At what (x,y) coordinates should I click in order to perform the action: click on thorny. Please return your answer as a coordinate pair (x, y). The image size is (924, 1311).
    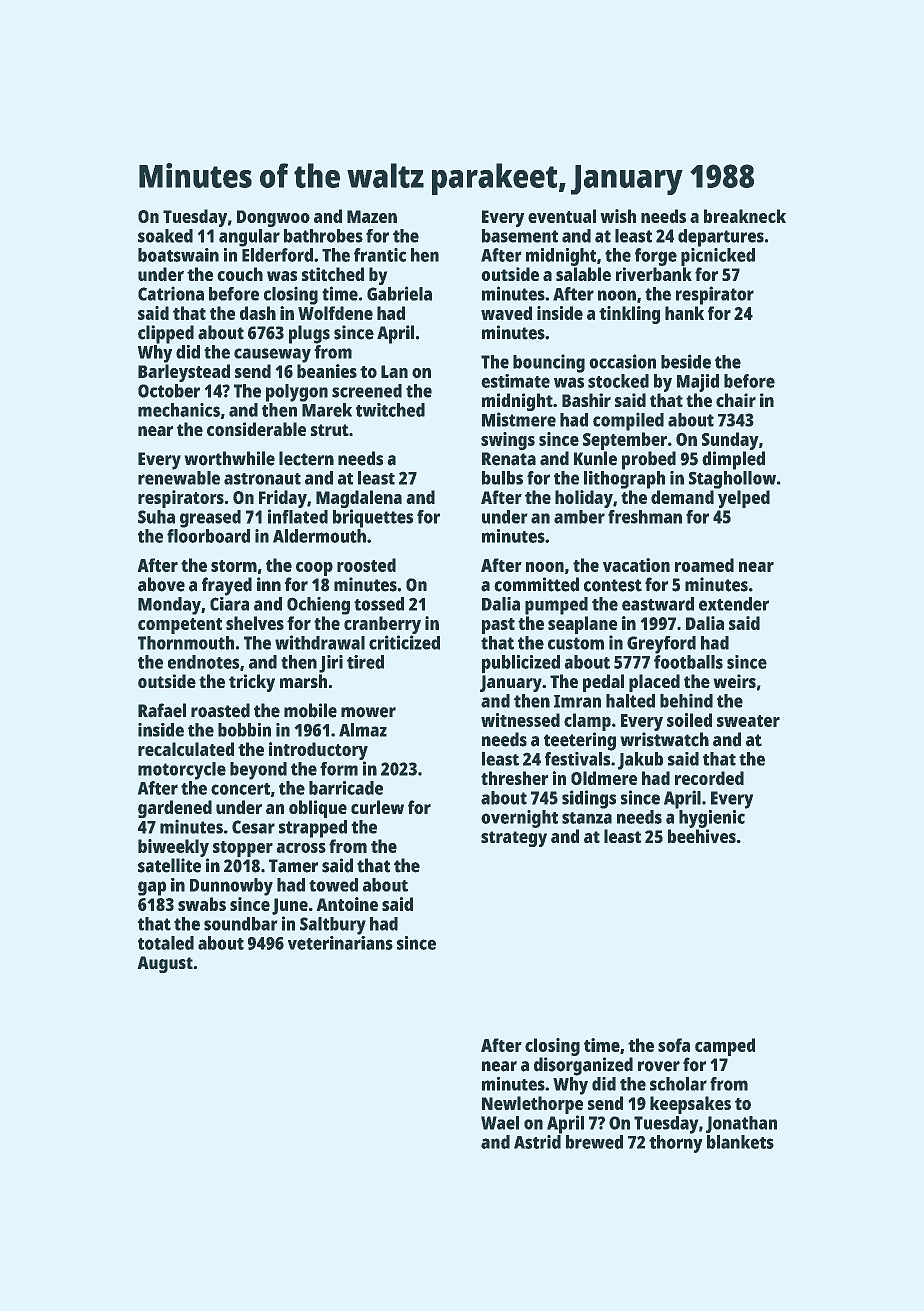
    Looking at the image, I should click on (675, 1144).
